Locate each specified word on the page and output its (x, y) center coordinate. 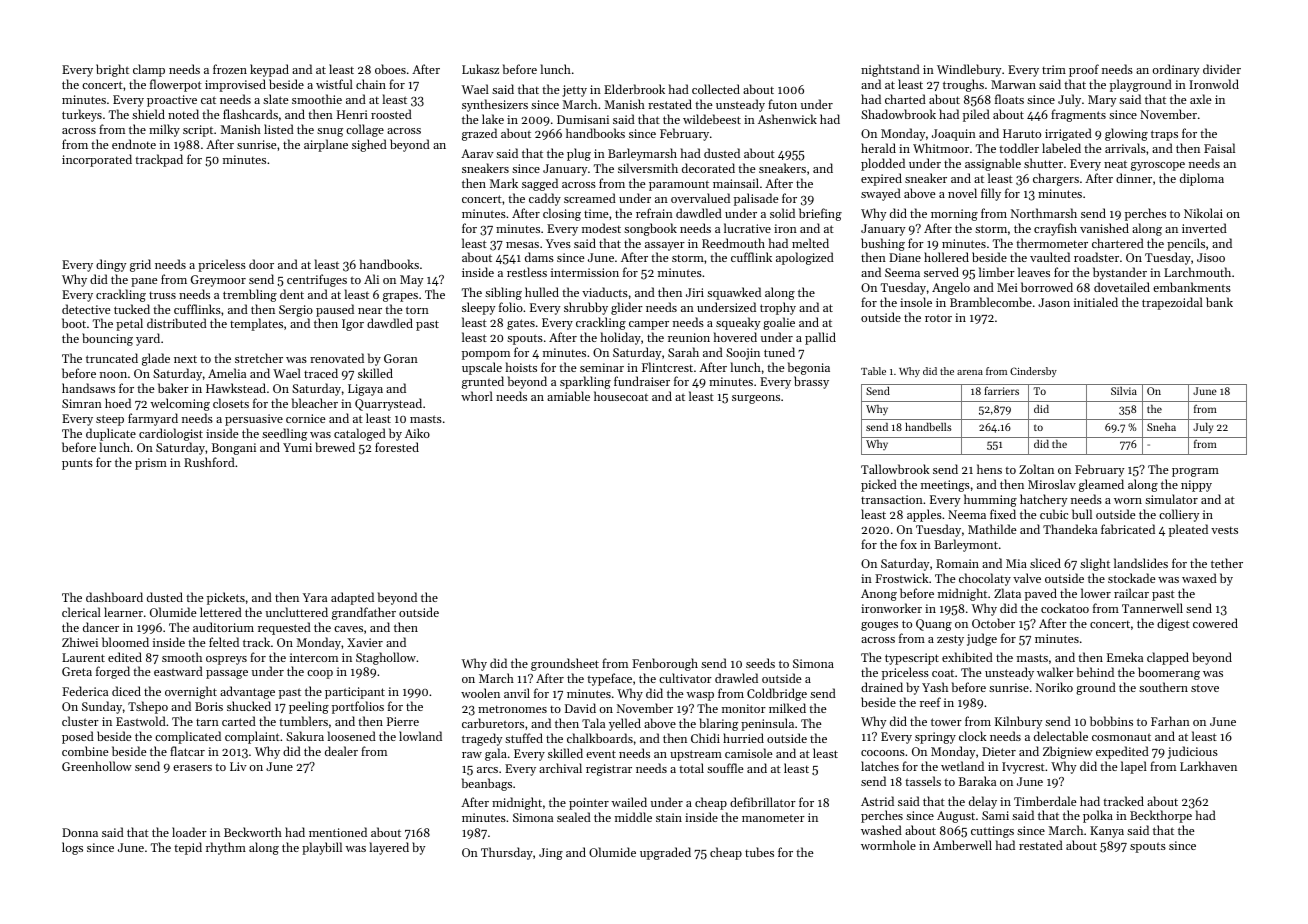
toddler (1019, 148)
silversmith (648, 168)
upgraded (665, 853)
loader (189, 832)
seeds (760, 663)
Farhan (1170, 721)
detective (86, 309)
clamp (149, 70)
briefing (820, 214)
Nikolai (1203, 213)
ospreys (226, 660)
